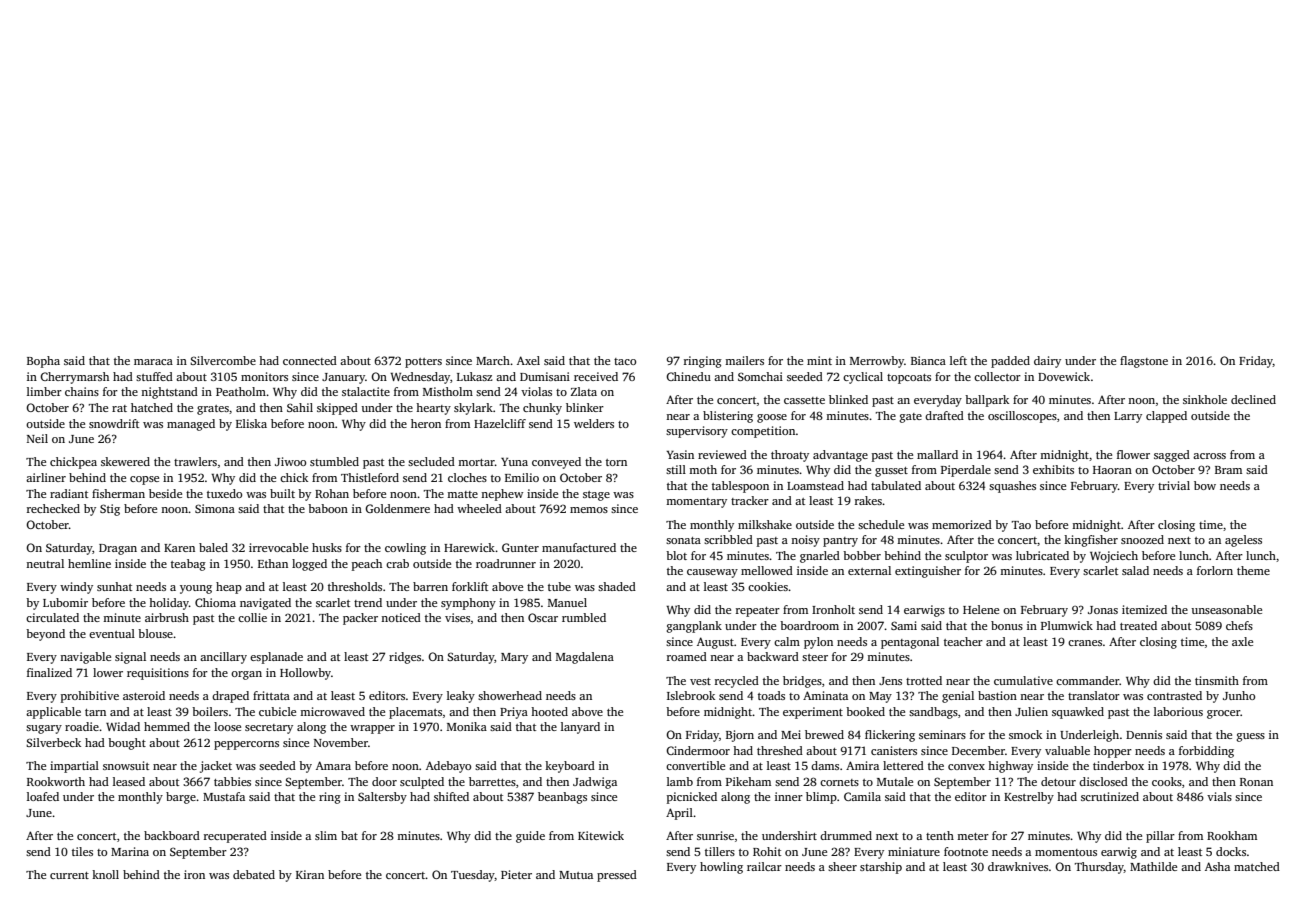 The height and width of the screenshot is (924, 1308). What do you see at coordinates (1205, 399) in the screenshot?
I see `sinkhole` at bounding box center [1205, 399].
